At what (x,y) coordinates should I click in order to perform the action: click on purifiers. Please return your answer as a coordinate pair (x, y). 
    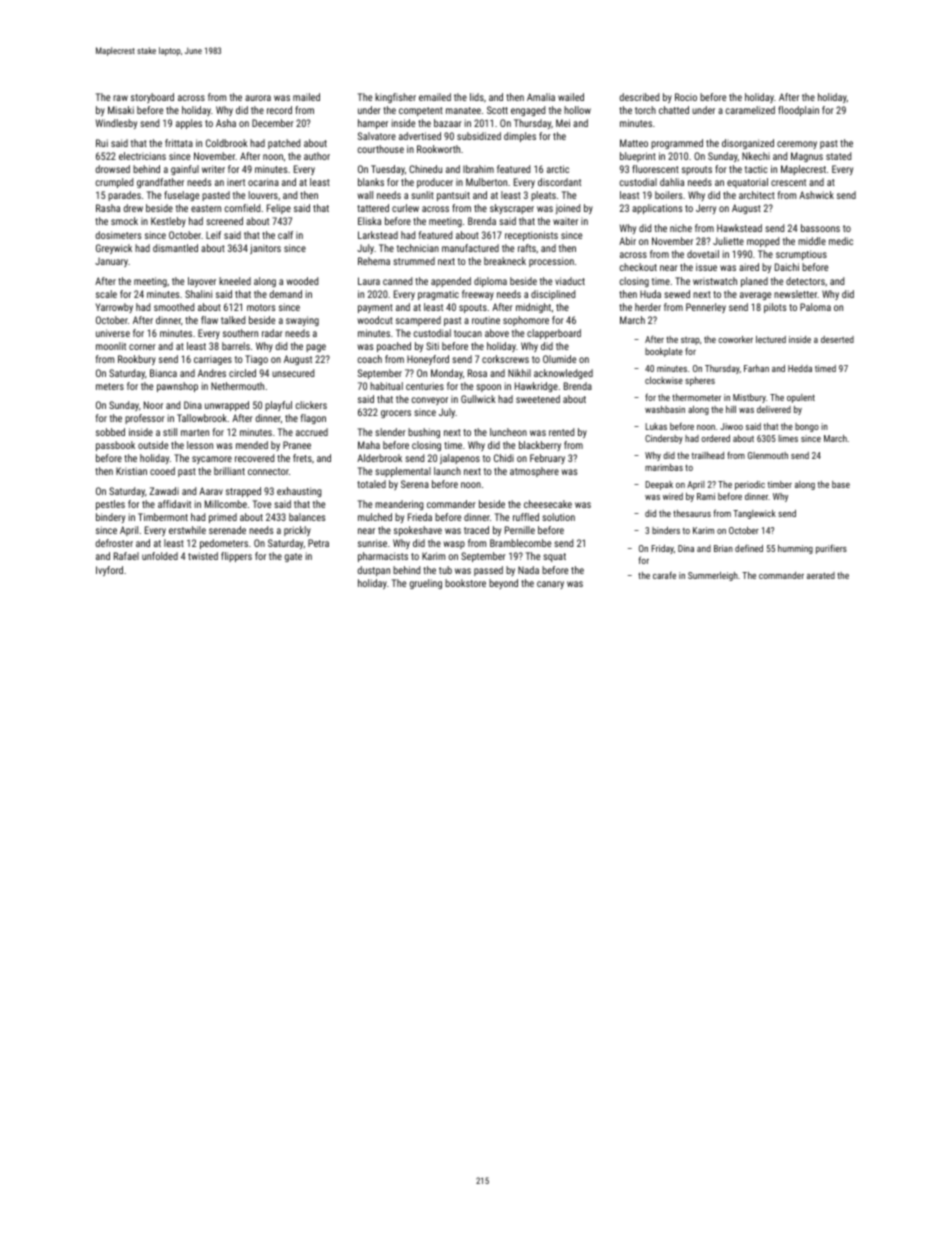
    Looking at the image, I should click on (831, 549).
